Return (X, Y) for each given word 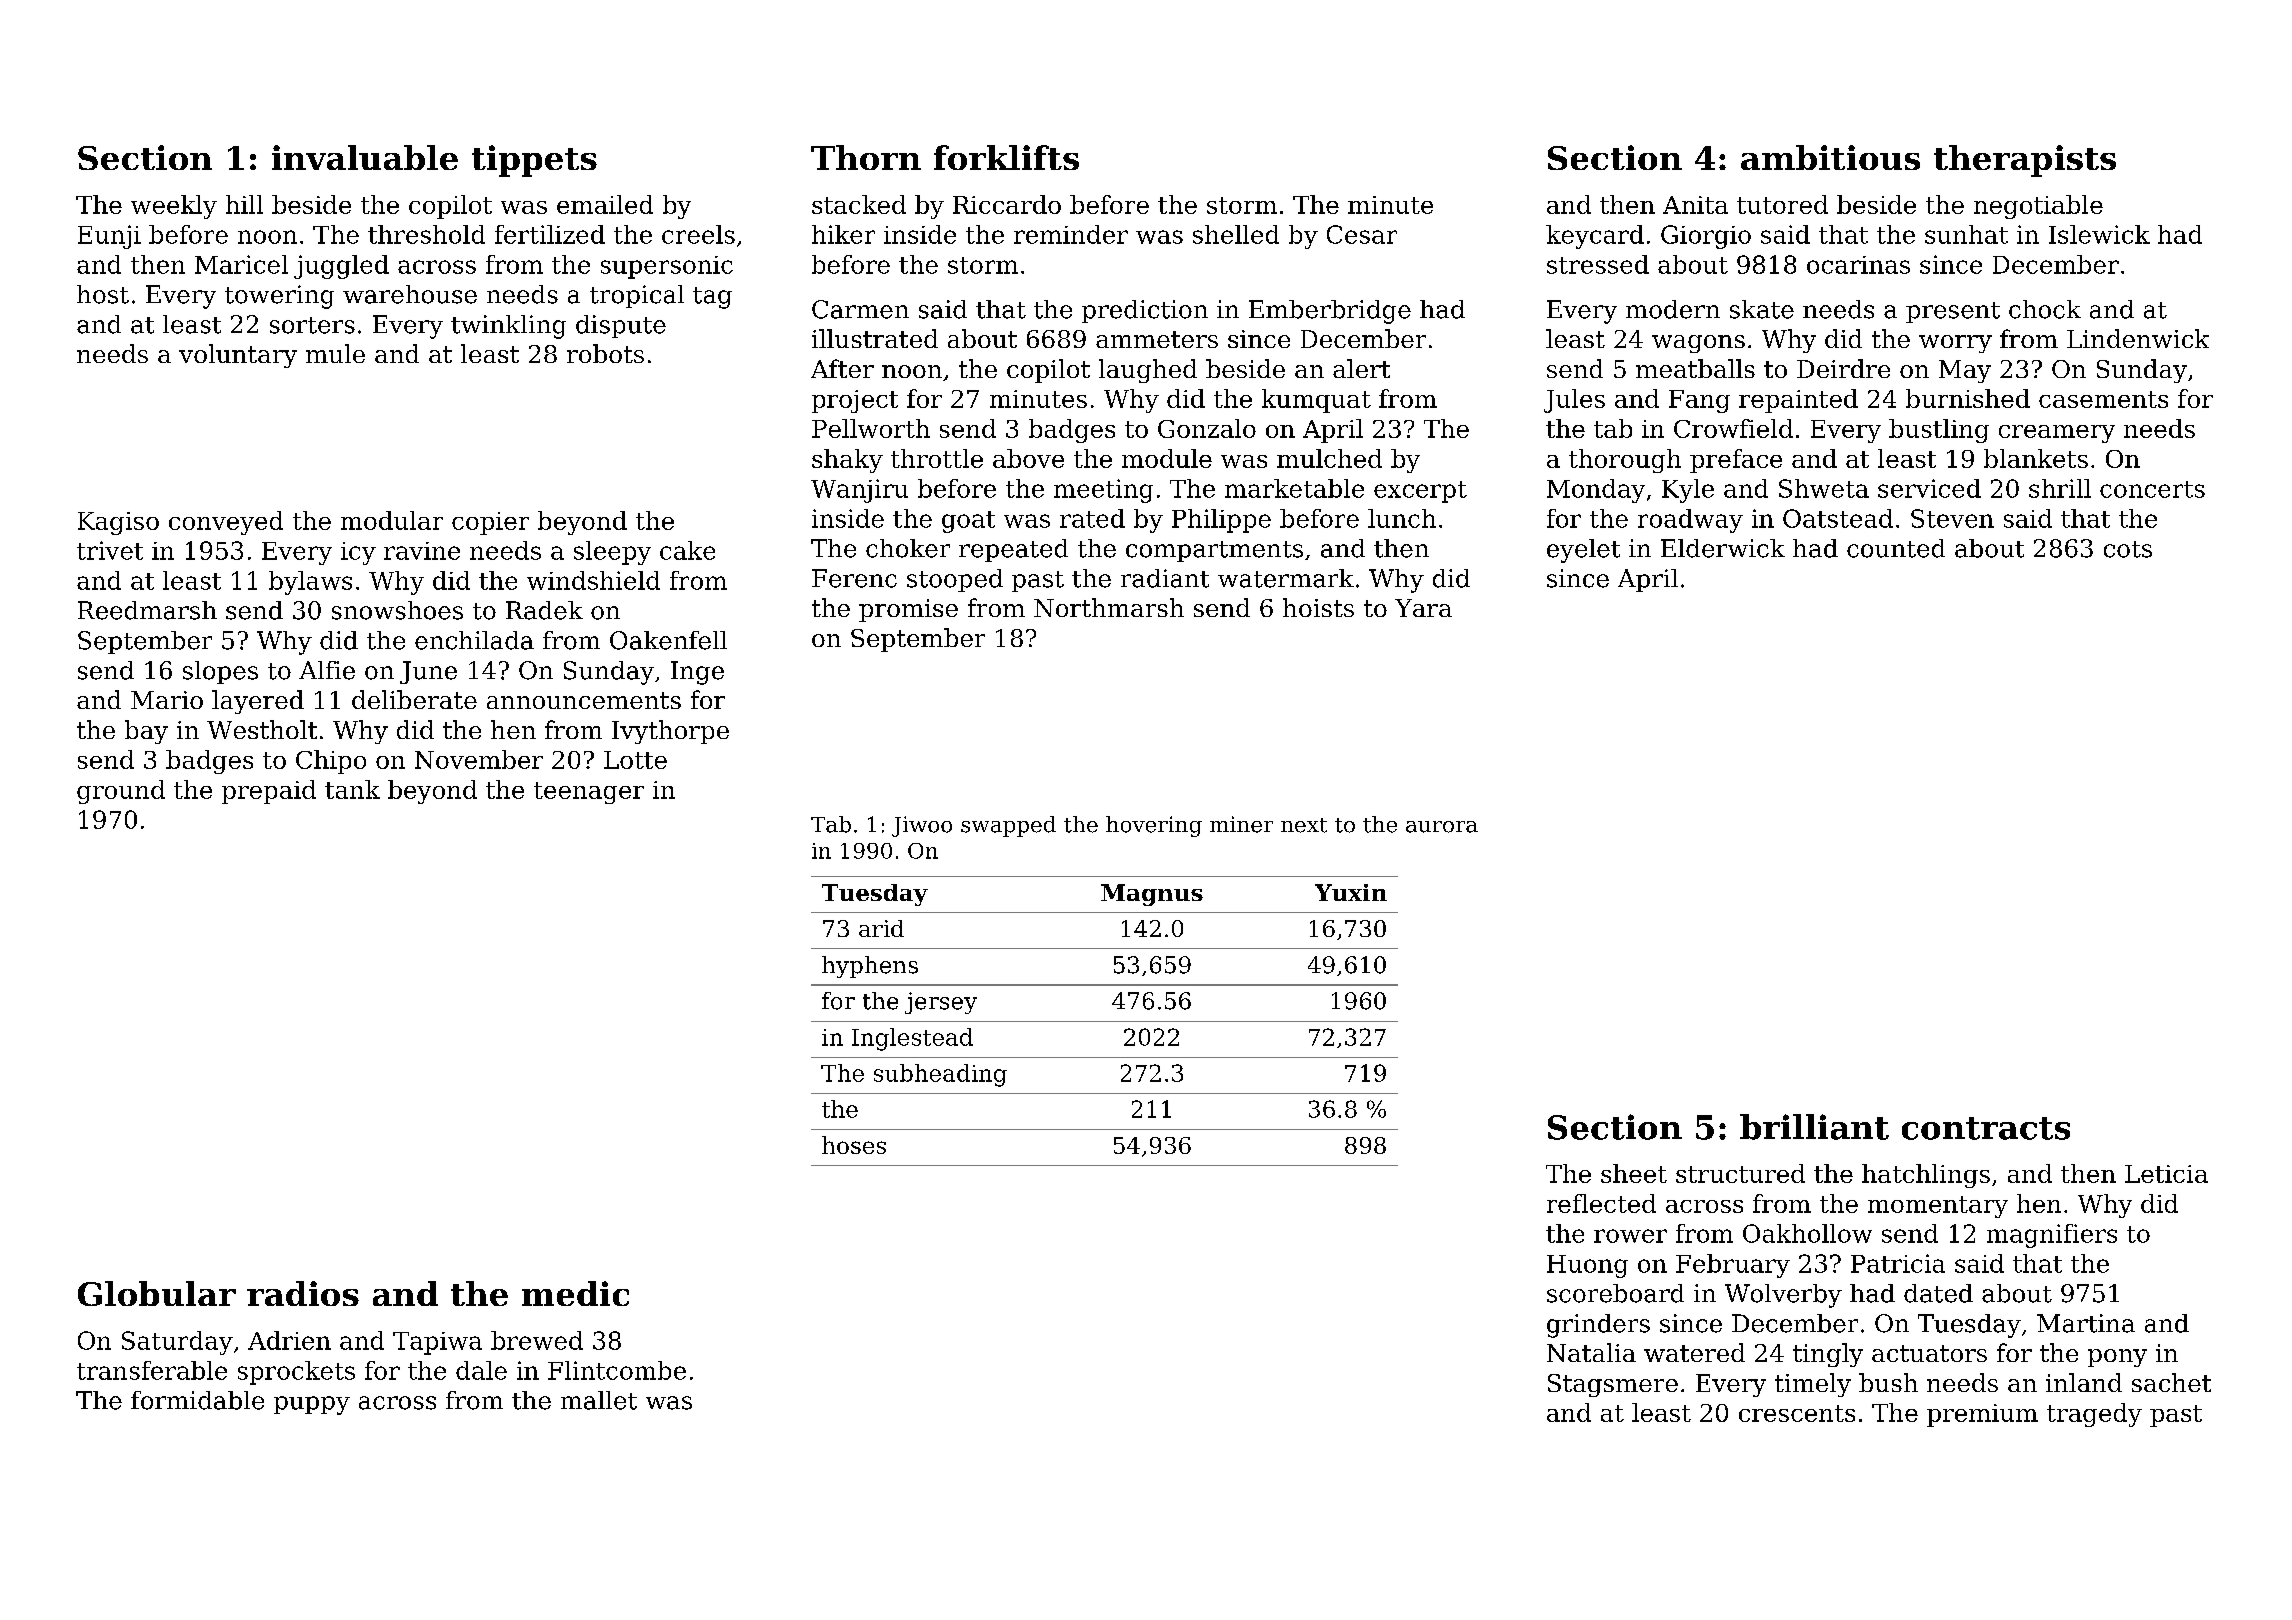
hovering (1154, 826)
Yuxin (1351, 892)
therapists (2025, 161)
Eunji (109, 237)
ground (121, 792)
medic (575, 1293)
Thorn (866, 157)
